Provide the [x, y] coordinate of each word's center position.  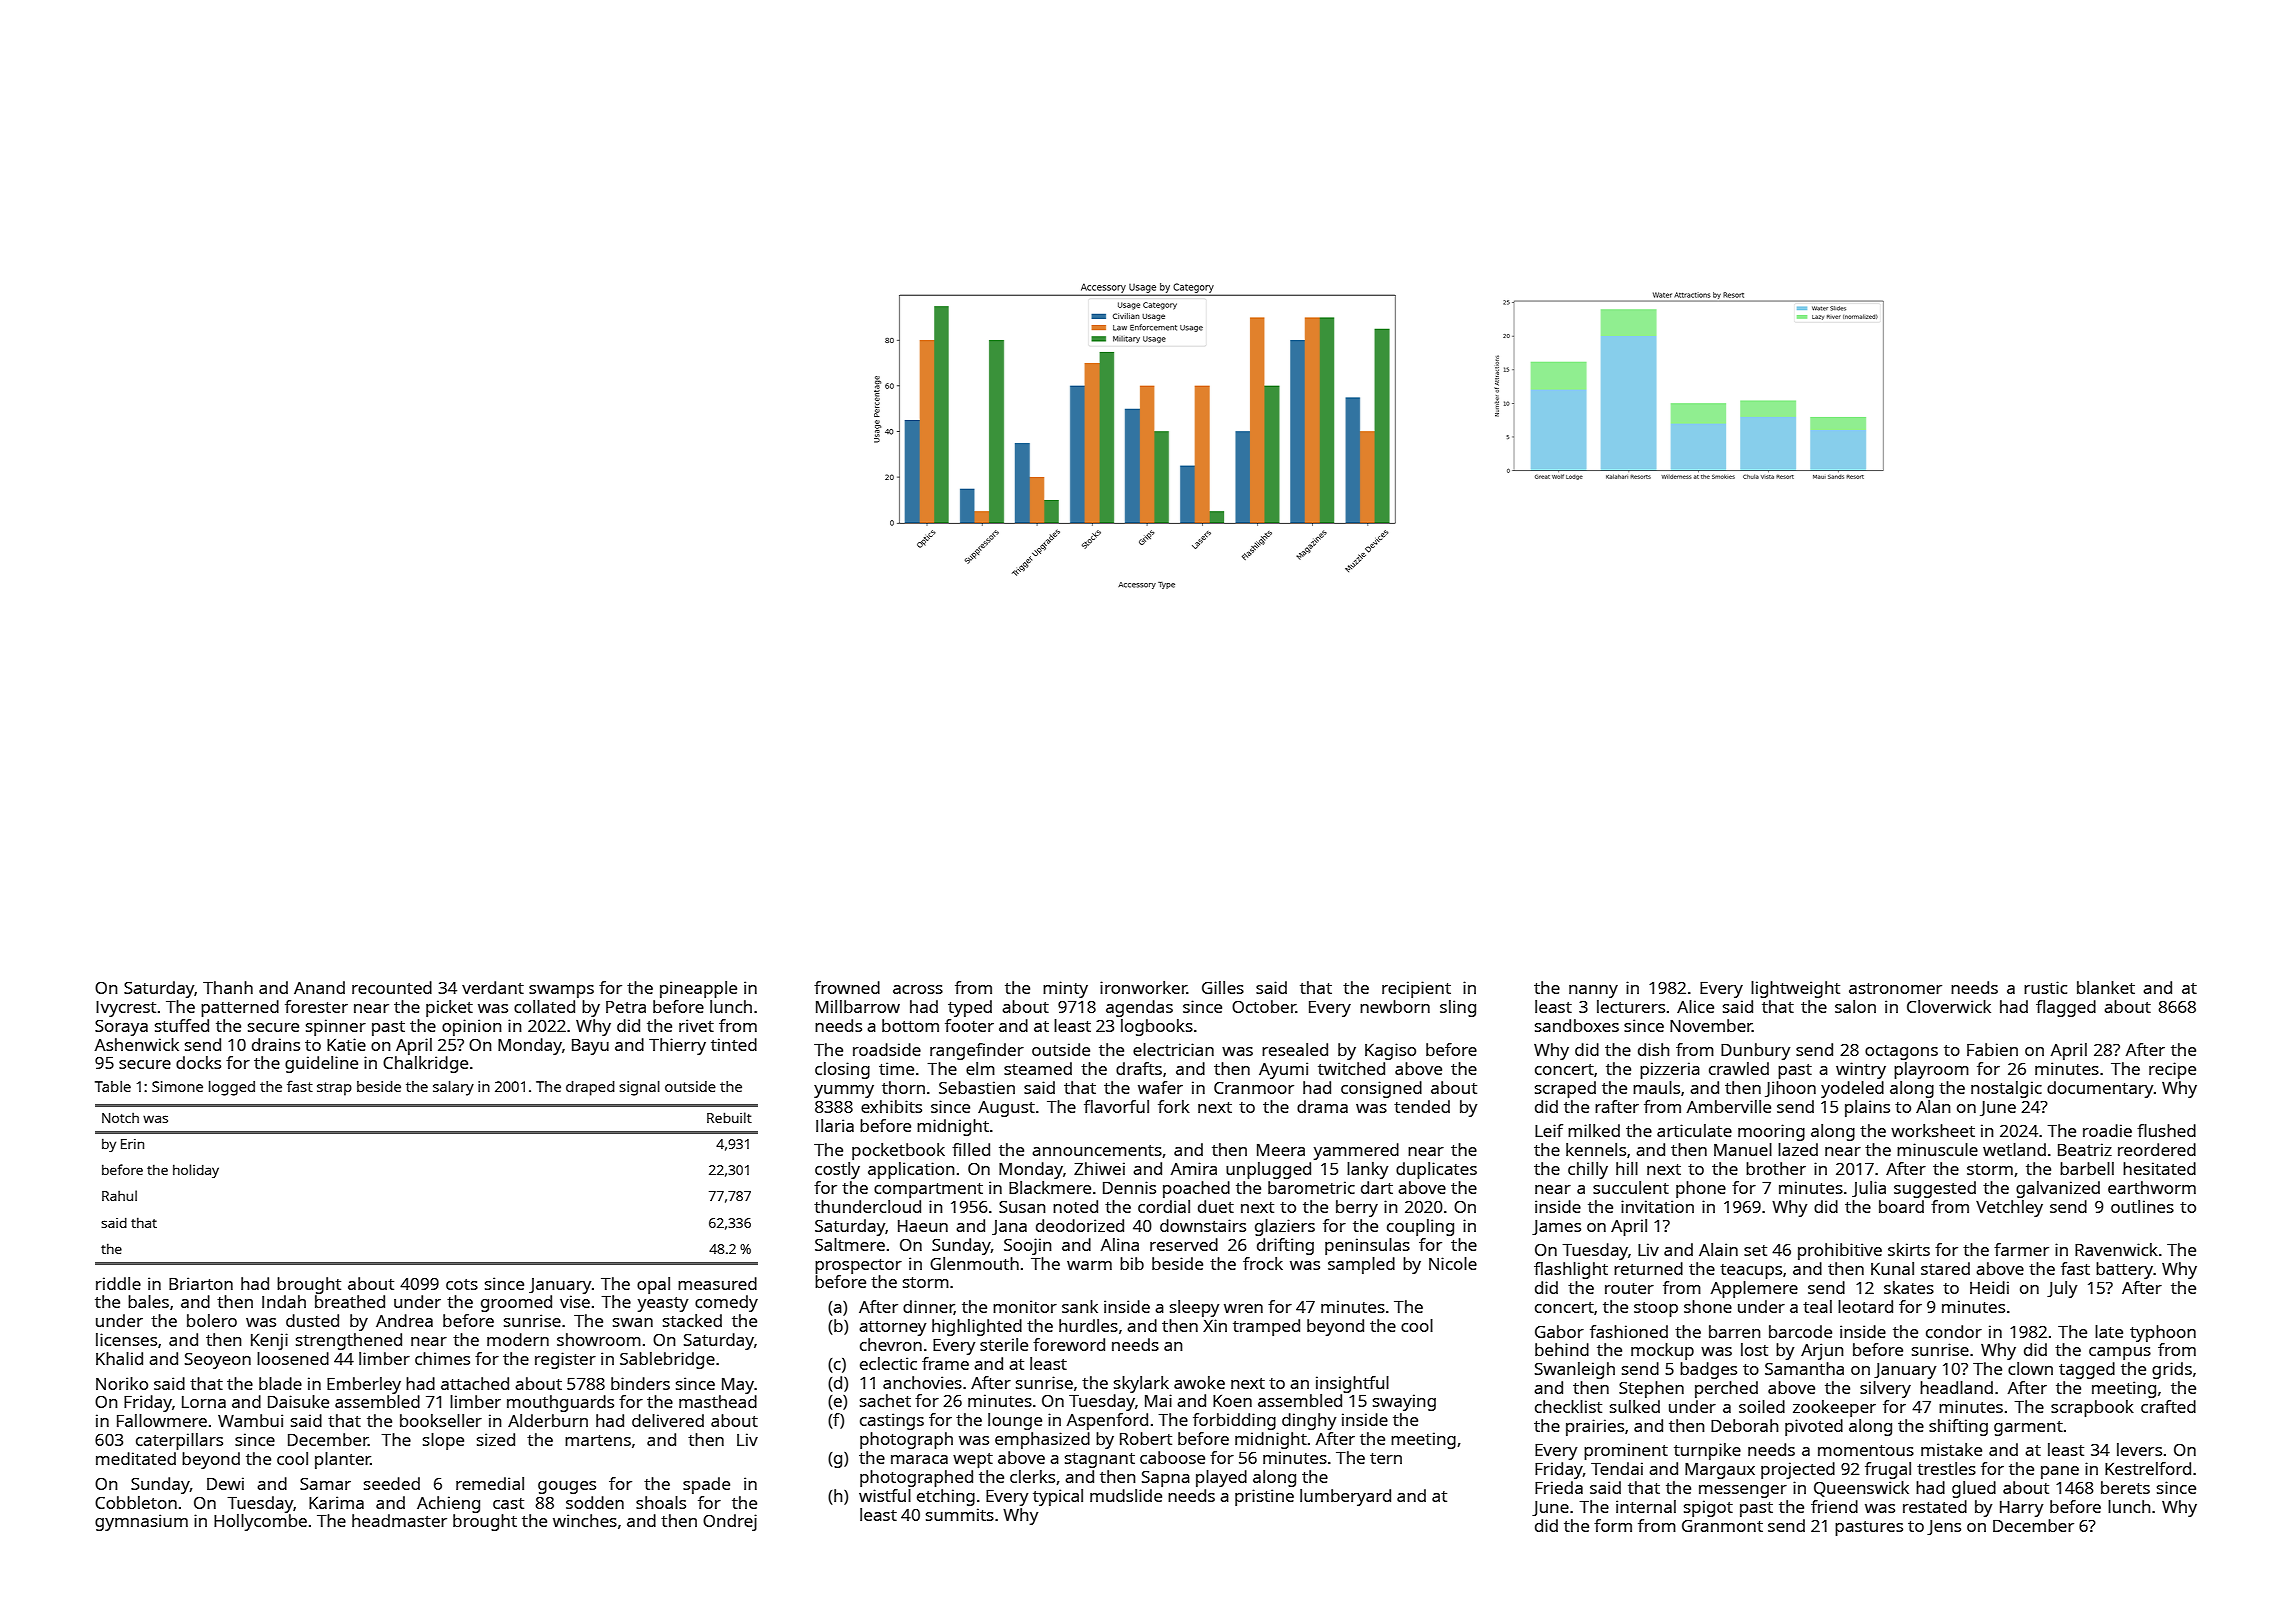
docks [198, 1062]
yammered [1356, 1151]
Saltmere [850, 1244]
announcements [1097, 1150]
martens [598, 1440]
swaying [1404, 1402]
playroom [1931, 1070]
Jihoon [1790, 1089]
